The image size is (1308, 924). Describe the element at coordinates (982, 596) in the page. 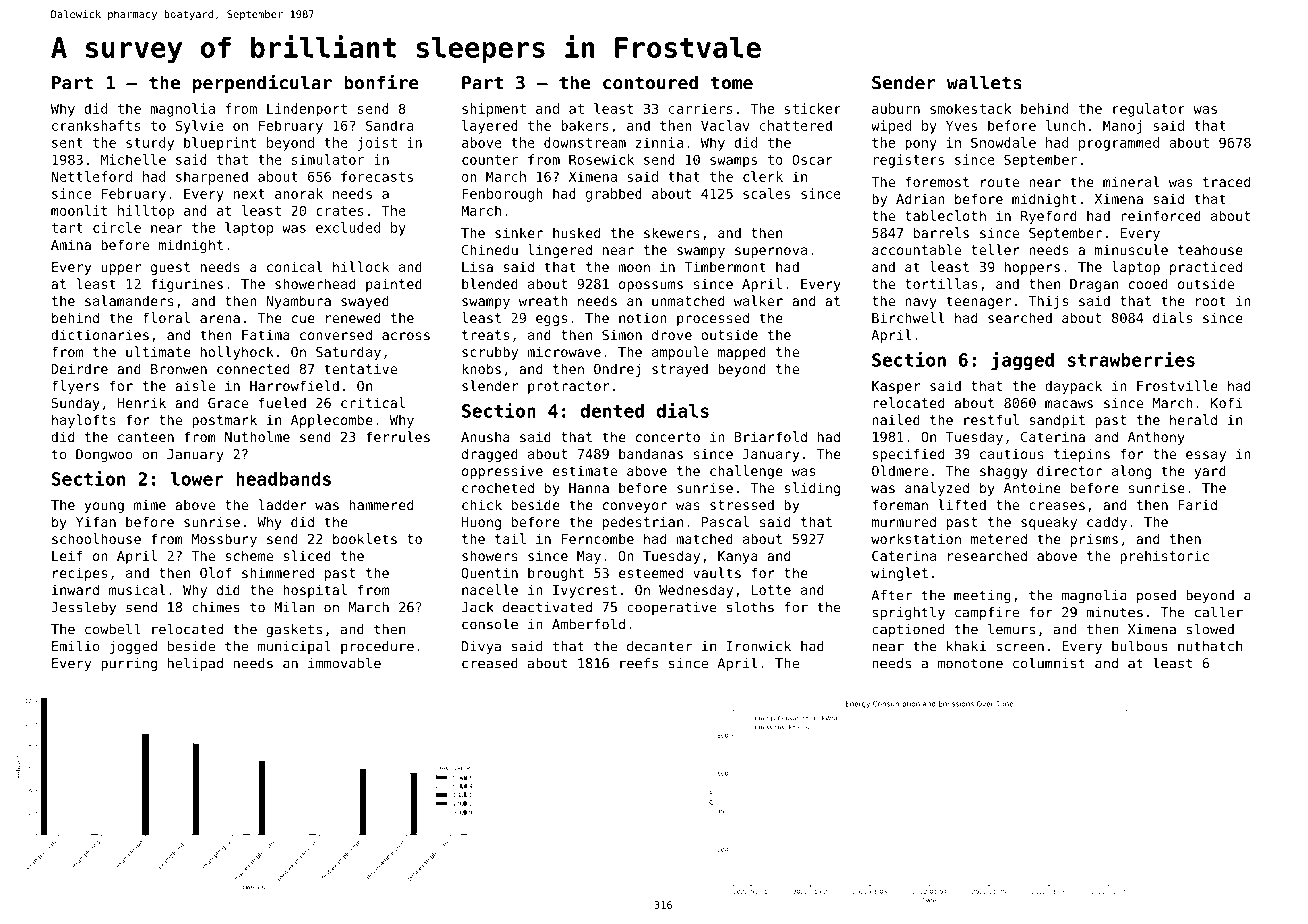

I see `meeting` at that location.
